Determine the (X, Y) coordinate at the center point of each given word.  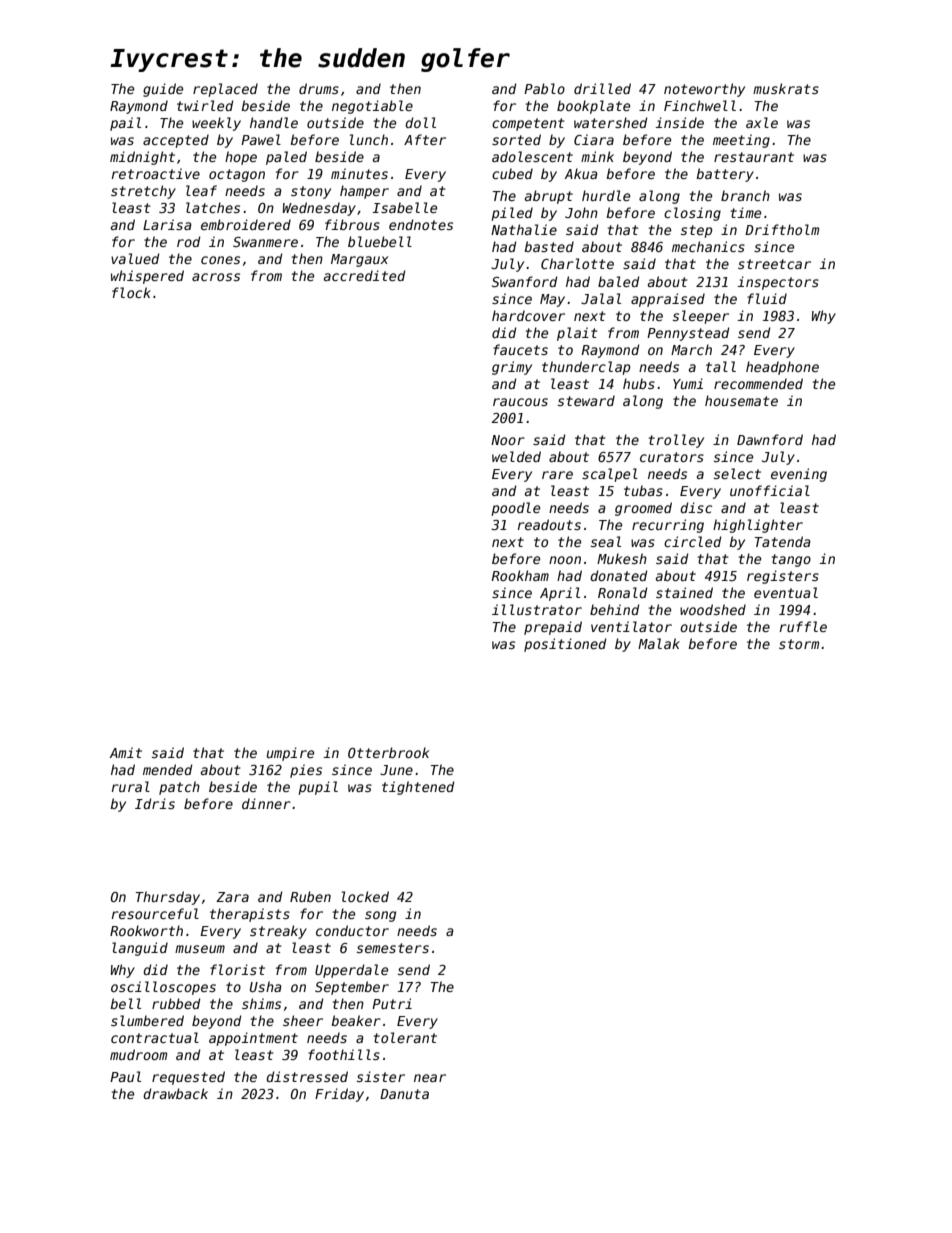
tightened (418, 788)
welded (516, 456)
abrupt (549, 197)
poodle (515, 509)
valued (135, 258)
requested (188, 1078)
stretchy (143, 192)
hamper (364, 192)
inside (679, 122)
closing (692, 214)
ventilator (631, 626)
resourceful (155, 913)
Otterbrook (388, 752)
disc (696, 507)
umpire (290, 754)
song (380, 916)
